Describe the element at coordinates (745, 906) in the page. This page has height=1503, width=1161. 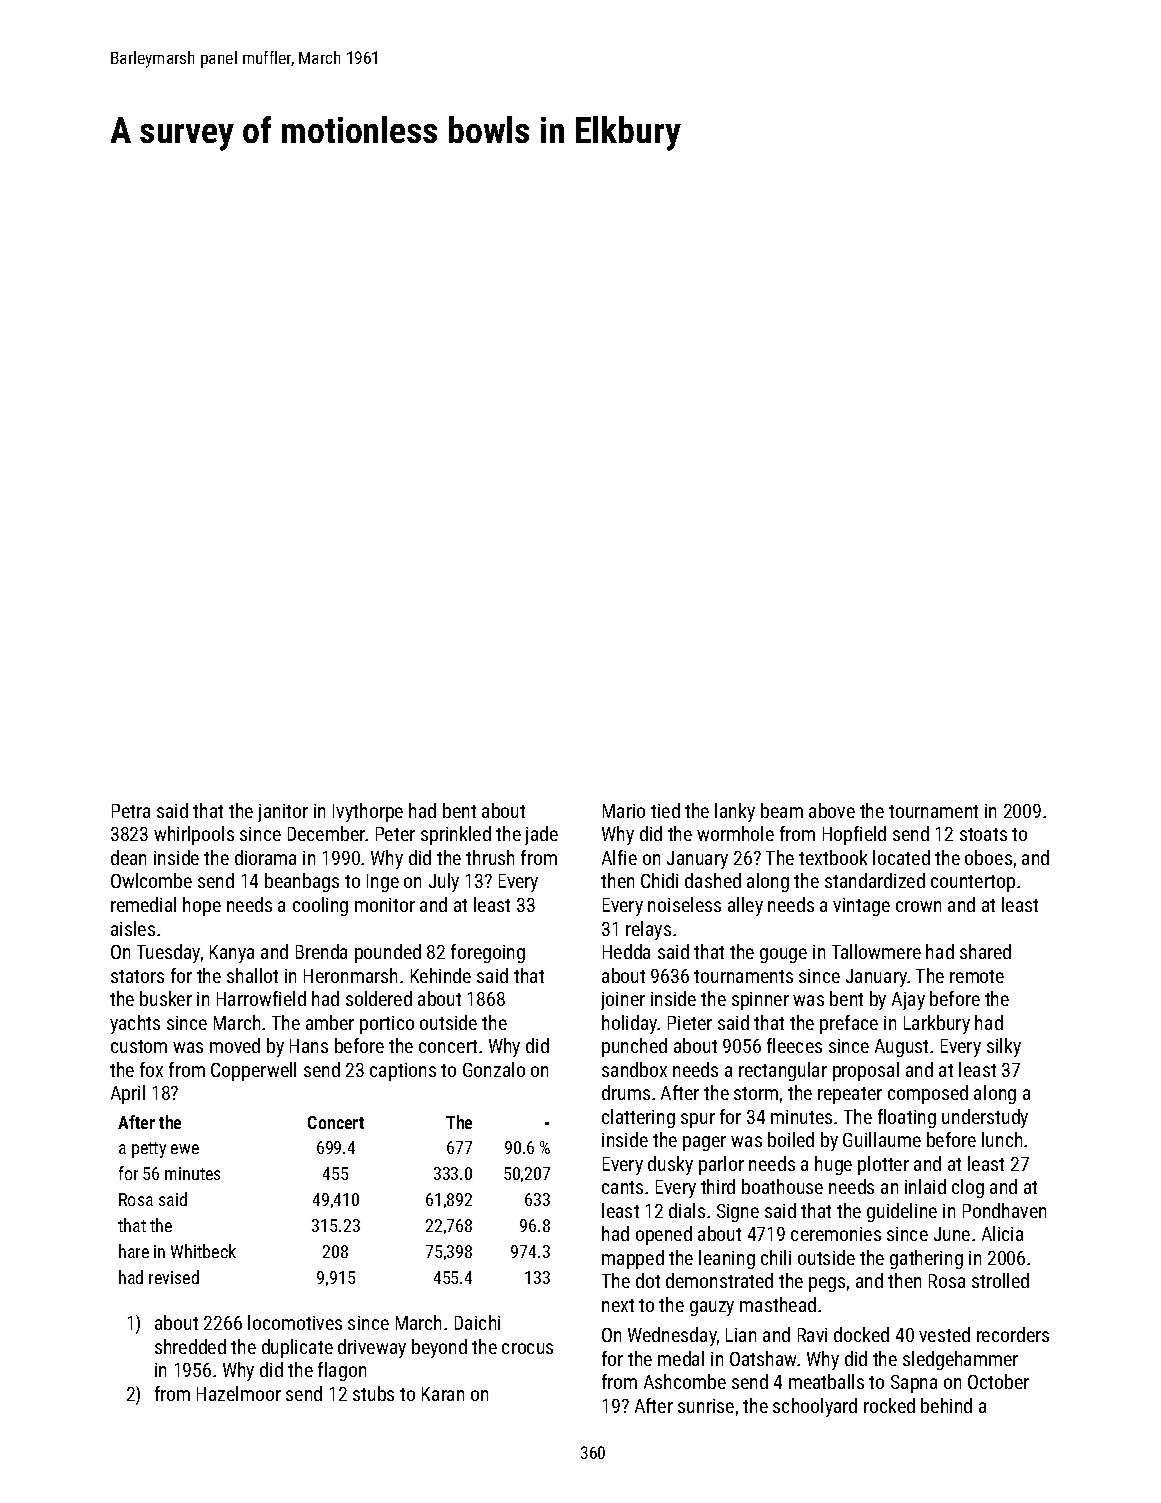
I see `alley` at that location.
